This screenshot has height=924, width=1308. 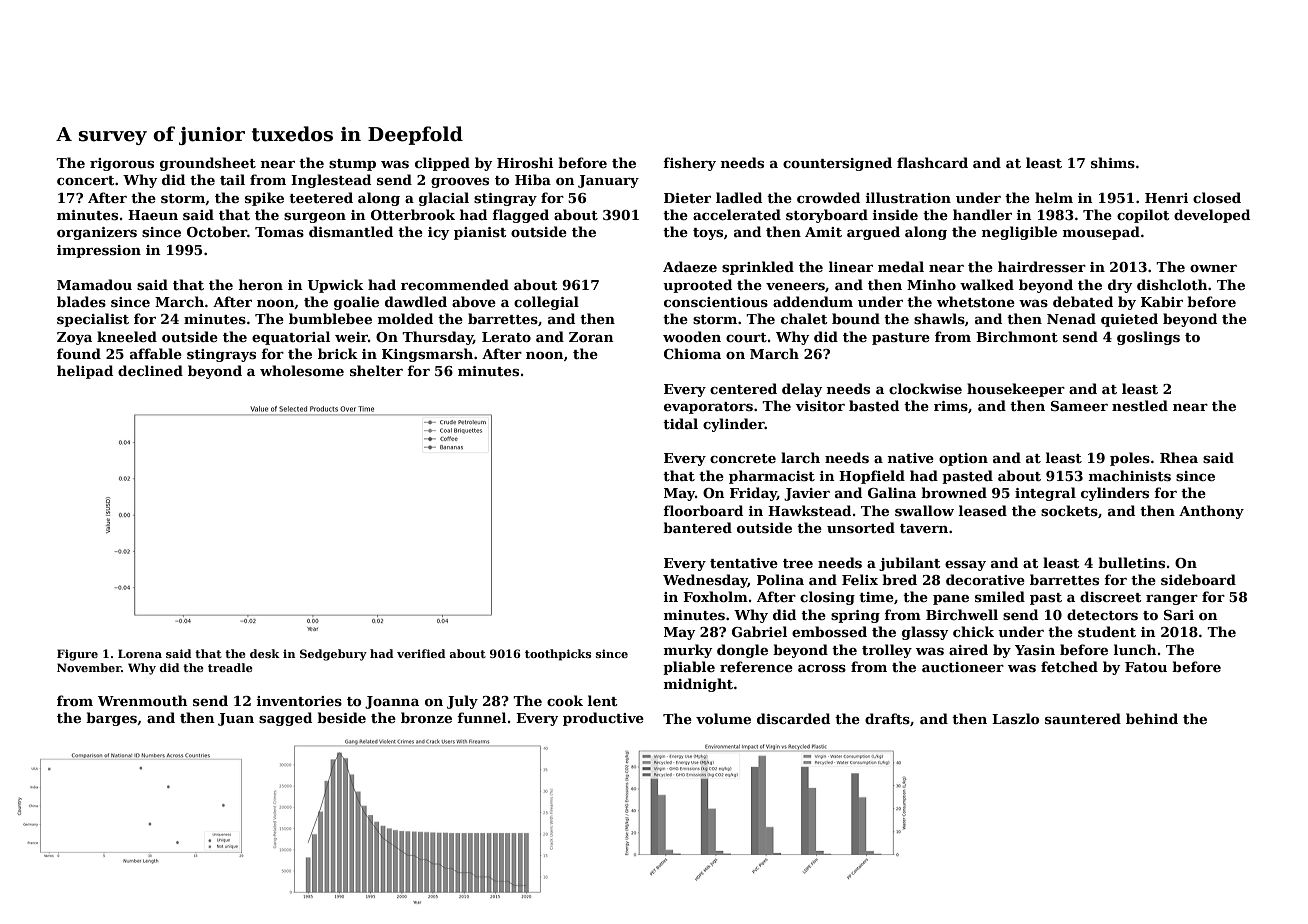 What do you see at coordinates (341, 717) in the screenshot?
I see `beside` at bounding box center [341, 717].
